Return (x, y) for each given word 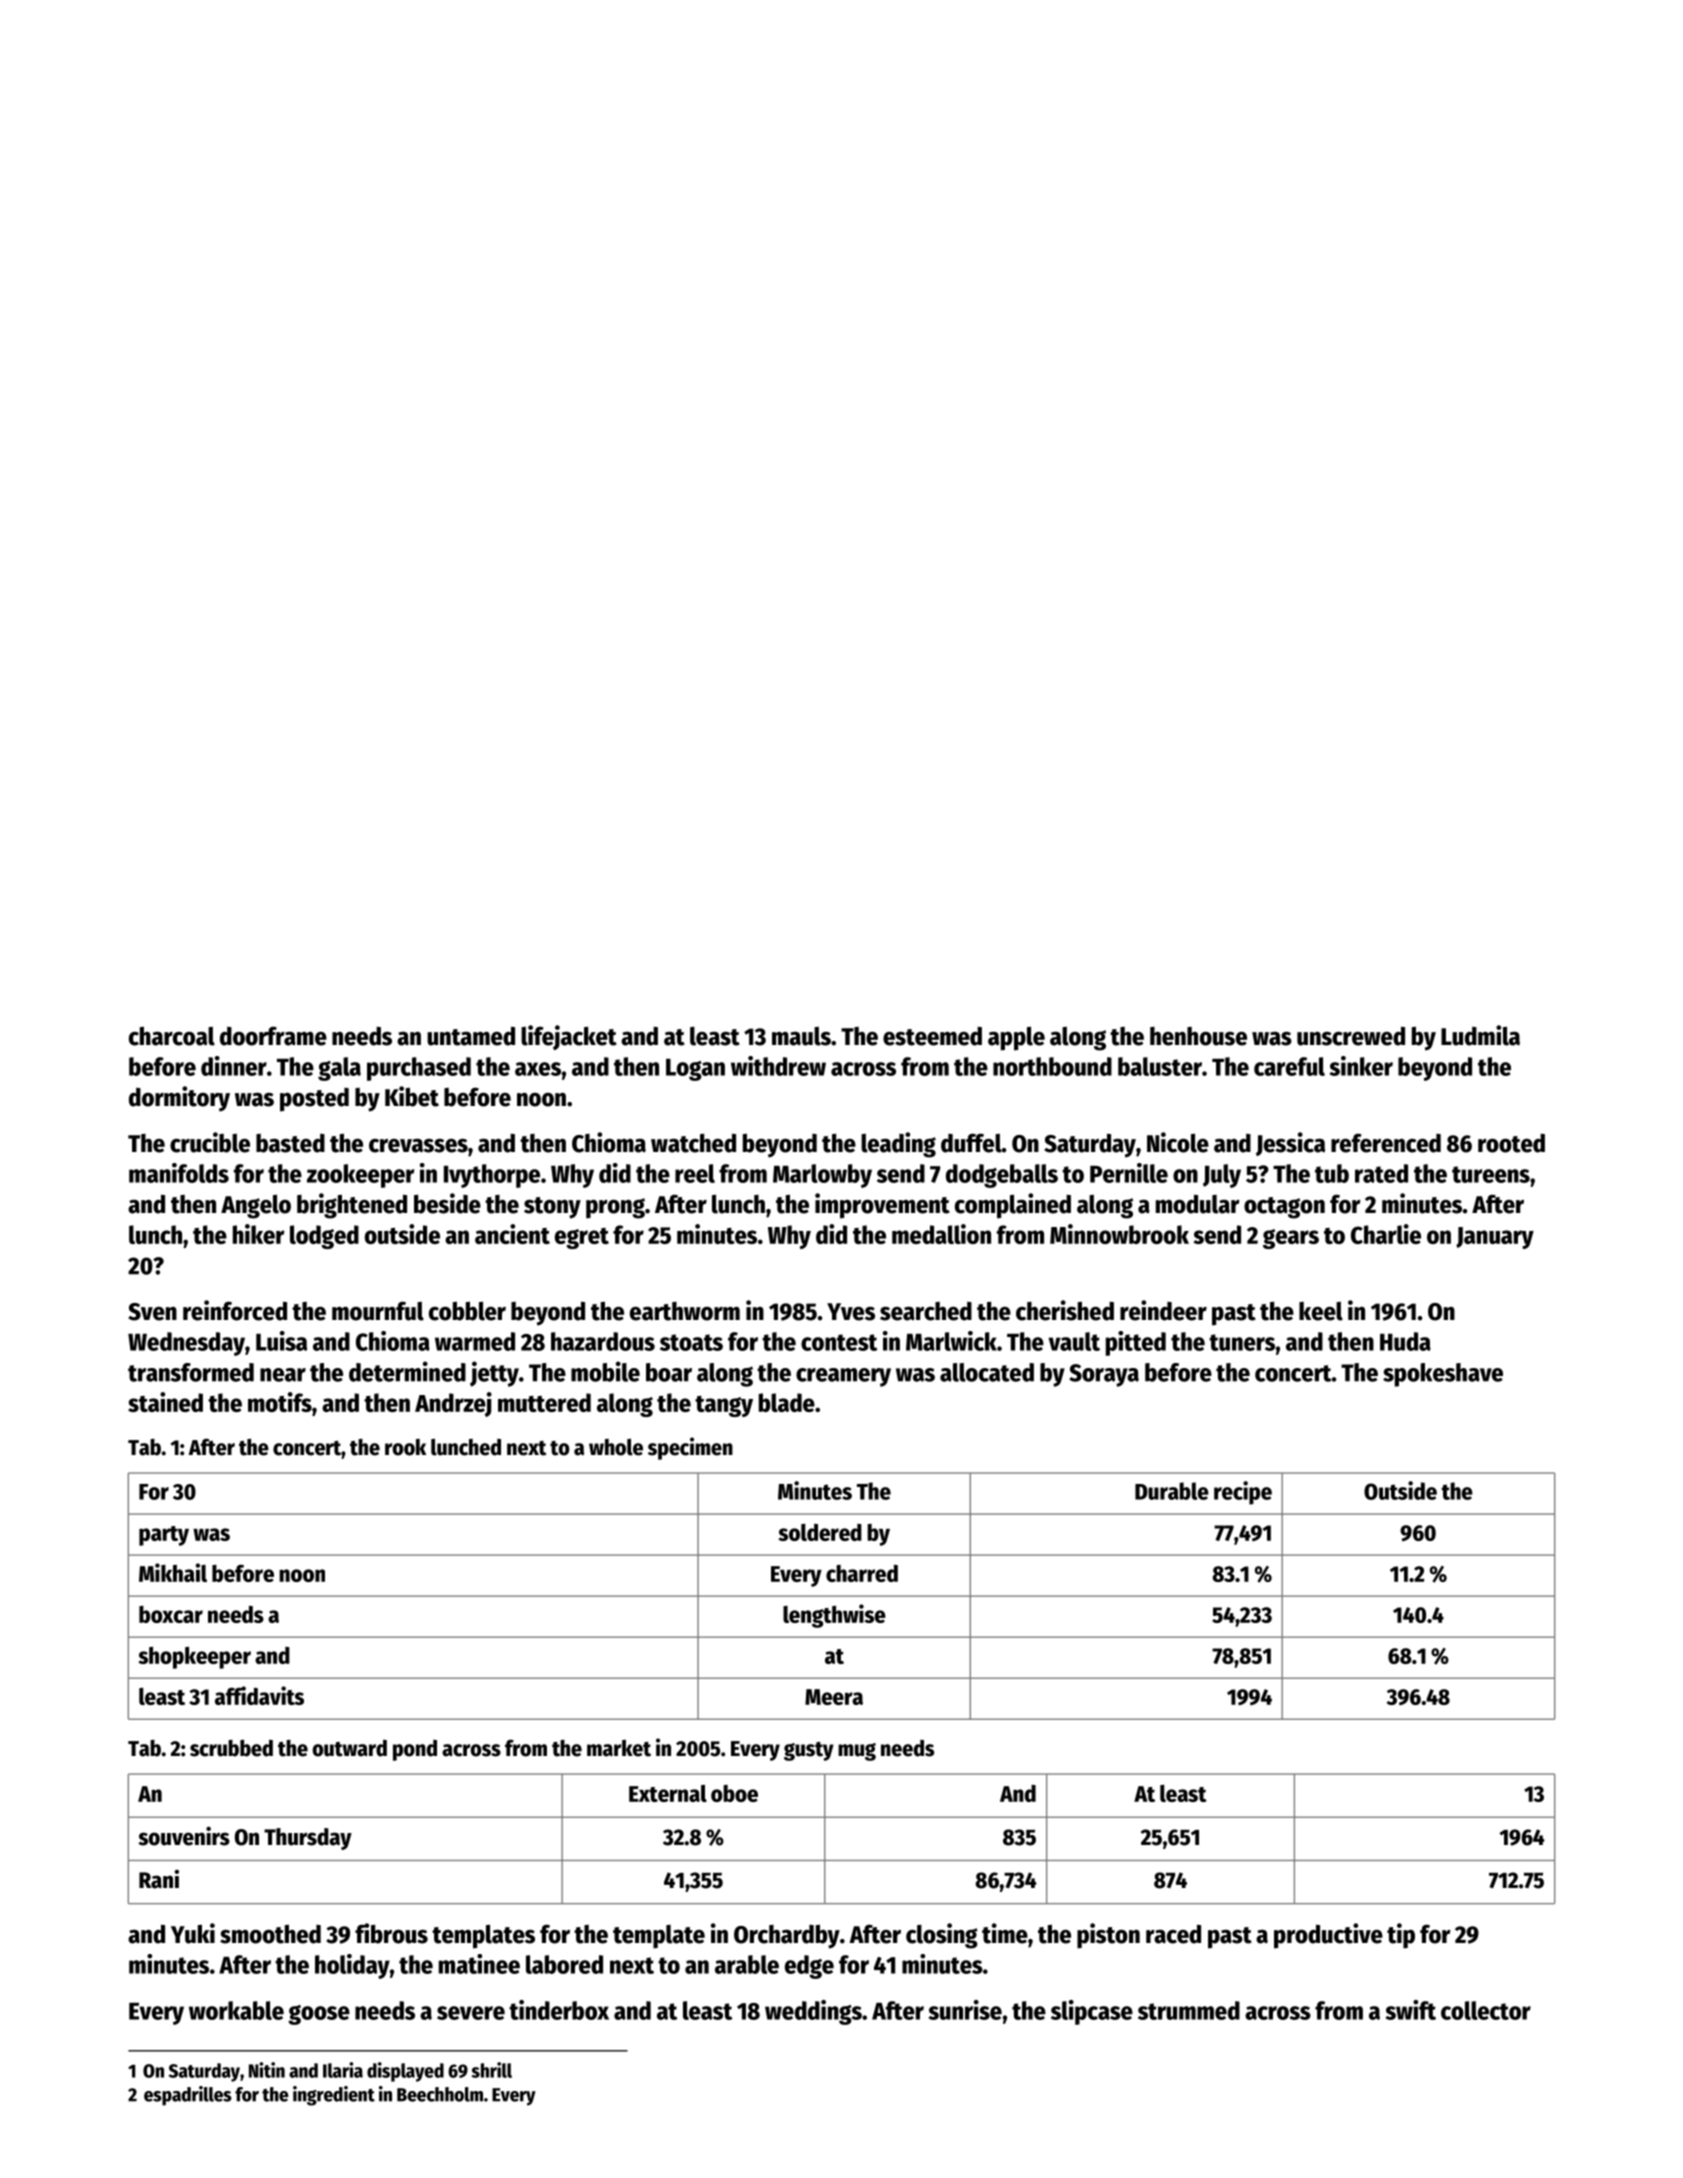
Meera (834, 1697)
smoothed (270, 1934)
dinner (234, 1066)
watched (693, 1143)
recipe (1243, 1493)
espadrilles (188, 2096)
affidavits (259, 1695)
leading (898, 1145)
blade (787, 1402)
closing (942, 1936)
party (164, 1536)
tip (1401, 1936)
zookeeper (360, 1176)
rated (1381, 1173)
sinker (1361, 1066)
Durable (1172, 1491)
